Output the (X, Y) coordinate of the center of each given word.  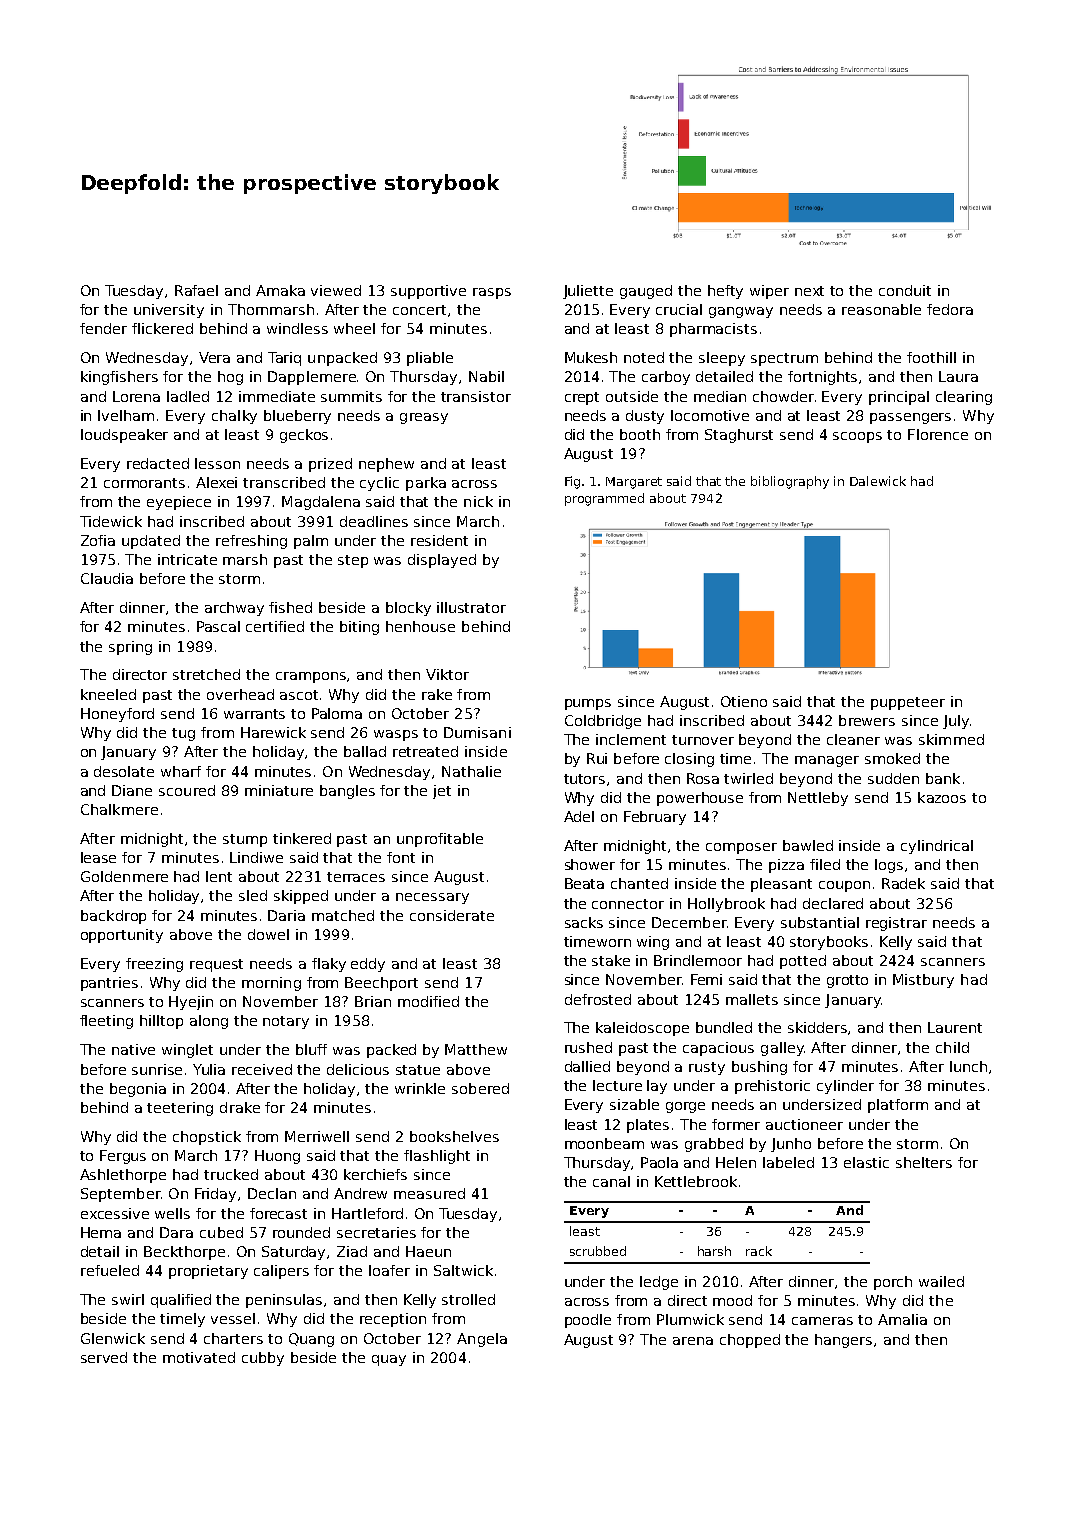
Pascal (218, 626)
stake (611, 960)
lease (98, 857)
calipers (281, 1272)
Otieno (744, 701)
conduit (905, 290)
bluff (311, 1049)
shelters (924, 1162)
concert (419, 310)
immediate (277, 396)
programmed (604, 499)
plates (648, 1126)
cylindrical (937, 847)
